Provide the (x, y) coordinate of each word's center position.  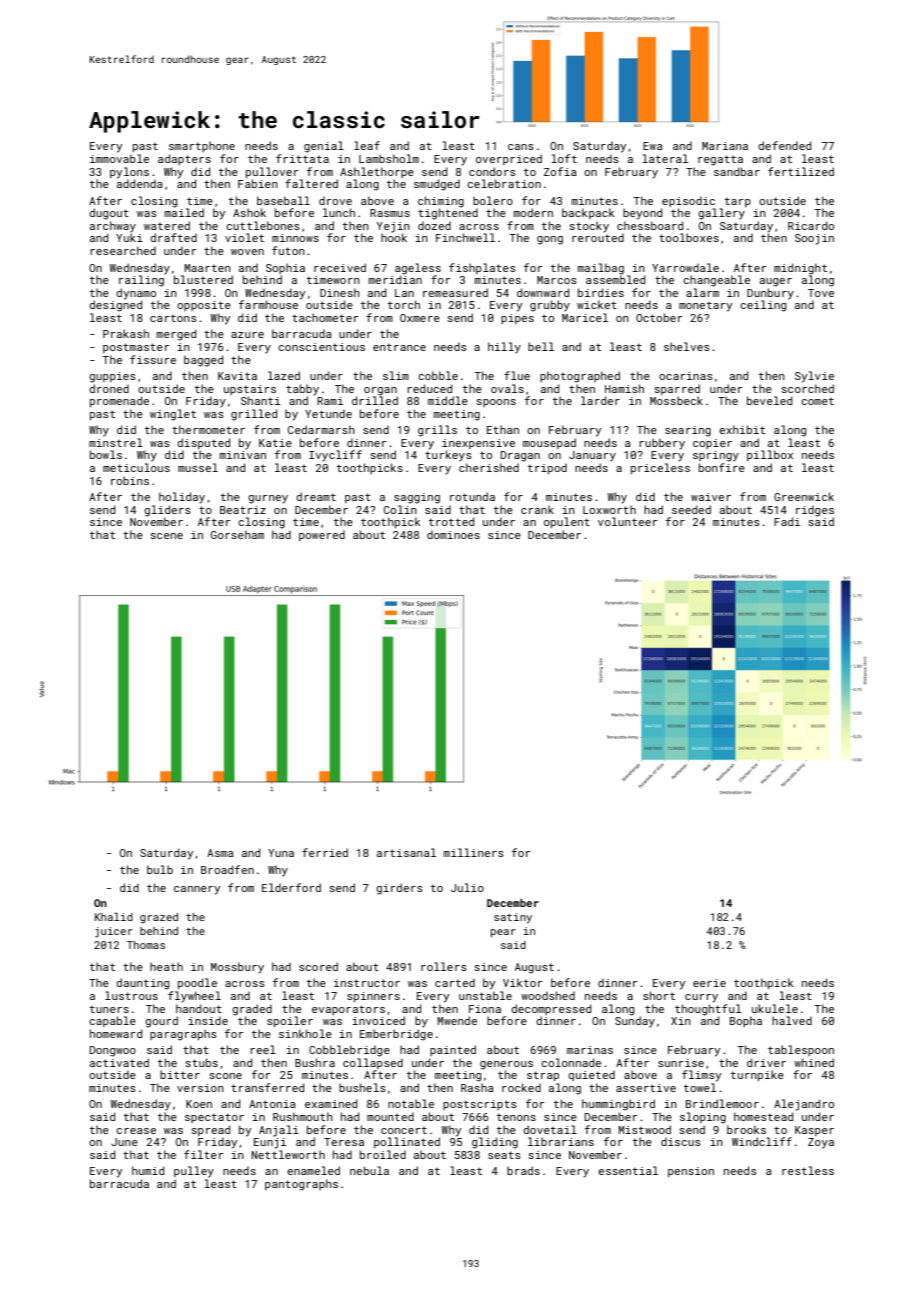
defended (784, 145)
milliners (473, 852)
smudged (437, 185)
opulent (567, 522)
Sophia (285, 268)
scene (166, 536)
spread (210, 1130)
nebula (369, 1170)
